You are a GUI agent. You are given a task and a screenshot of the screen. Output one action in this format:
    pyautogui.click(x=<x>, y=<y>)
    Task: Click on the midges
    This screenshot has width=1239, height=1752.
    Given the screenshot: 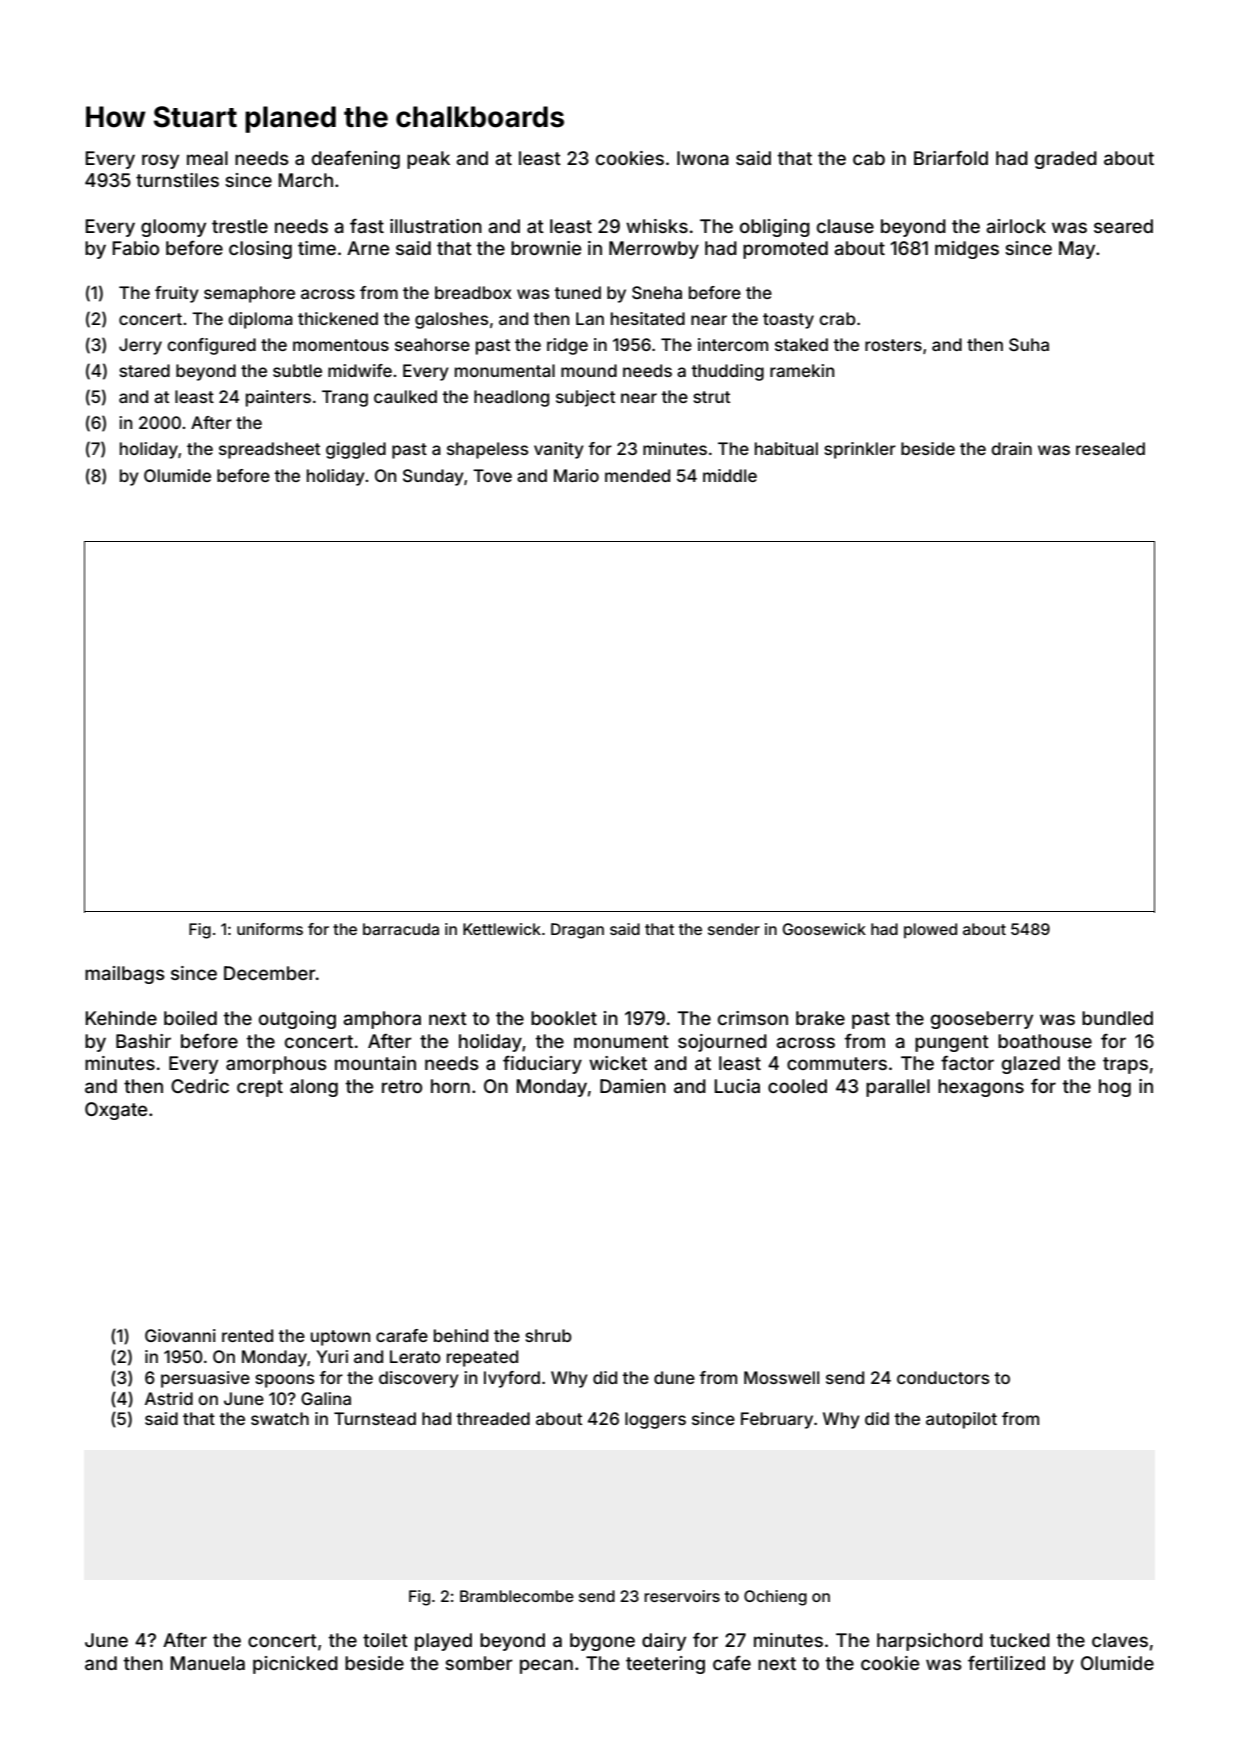 What is the action you would take?
    pyautogui.click(x=967, y=250)
